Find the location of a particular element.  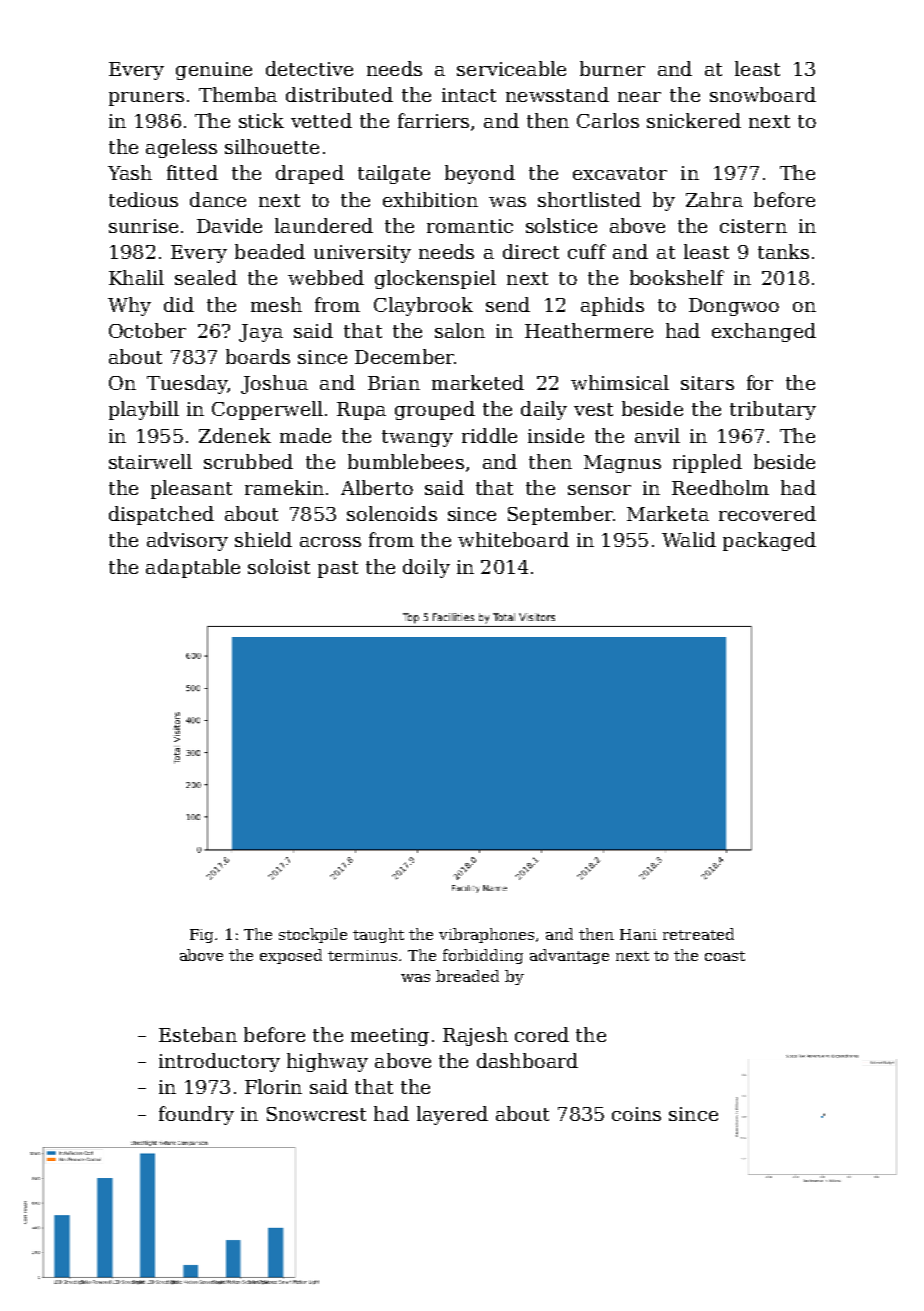

bookshelf is located at coordinates (677, 277).
